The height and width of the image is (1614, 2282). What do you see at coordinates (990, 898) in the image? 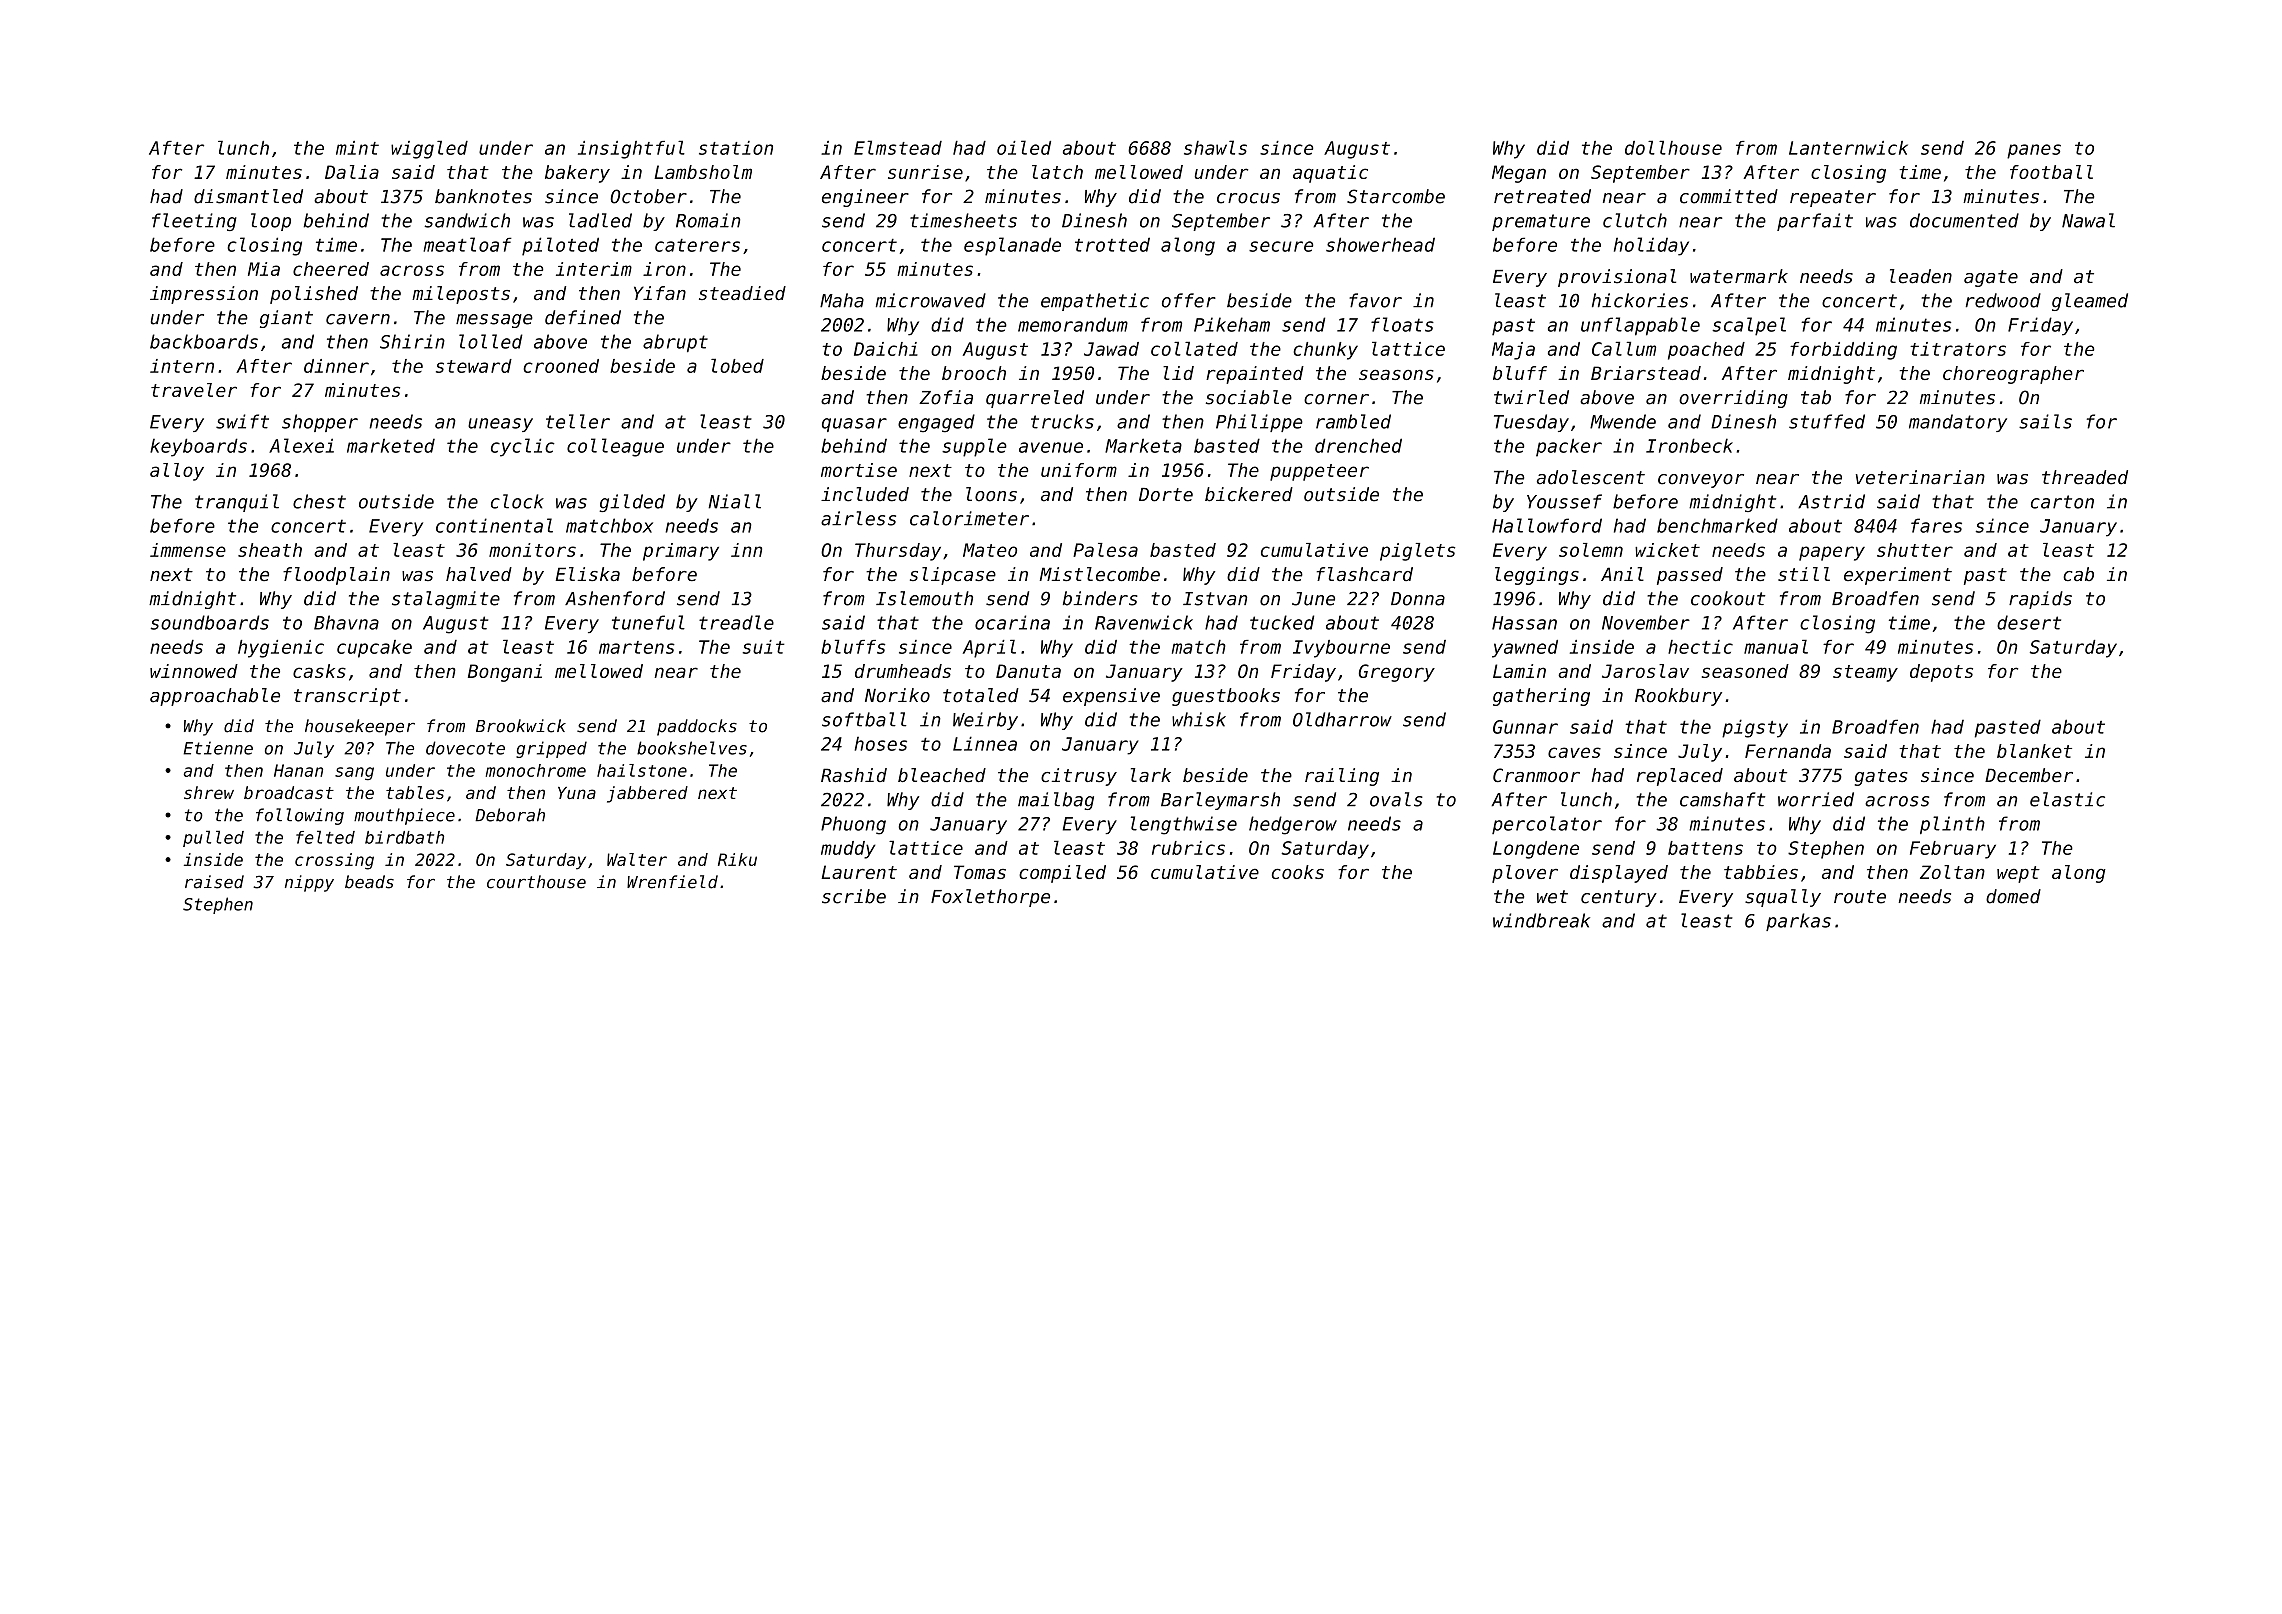
I see `Foxlethorpe` at bounding box center [990, 898].
